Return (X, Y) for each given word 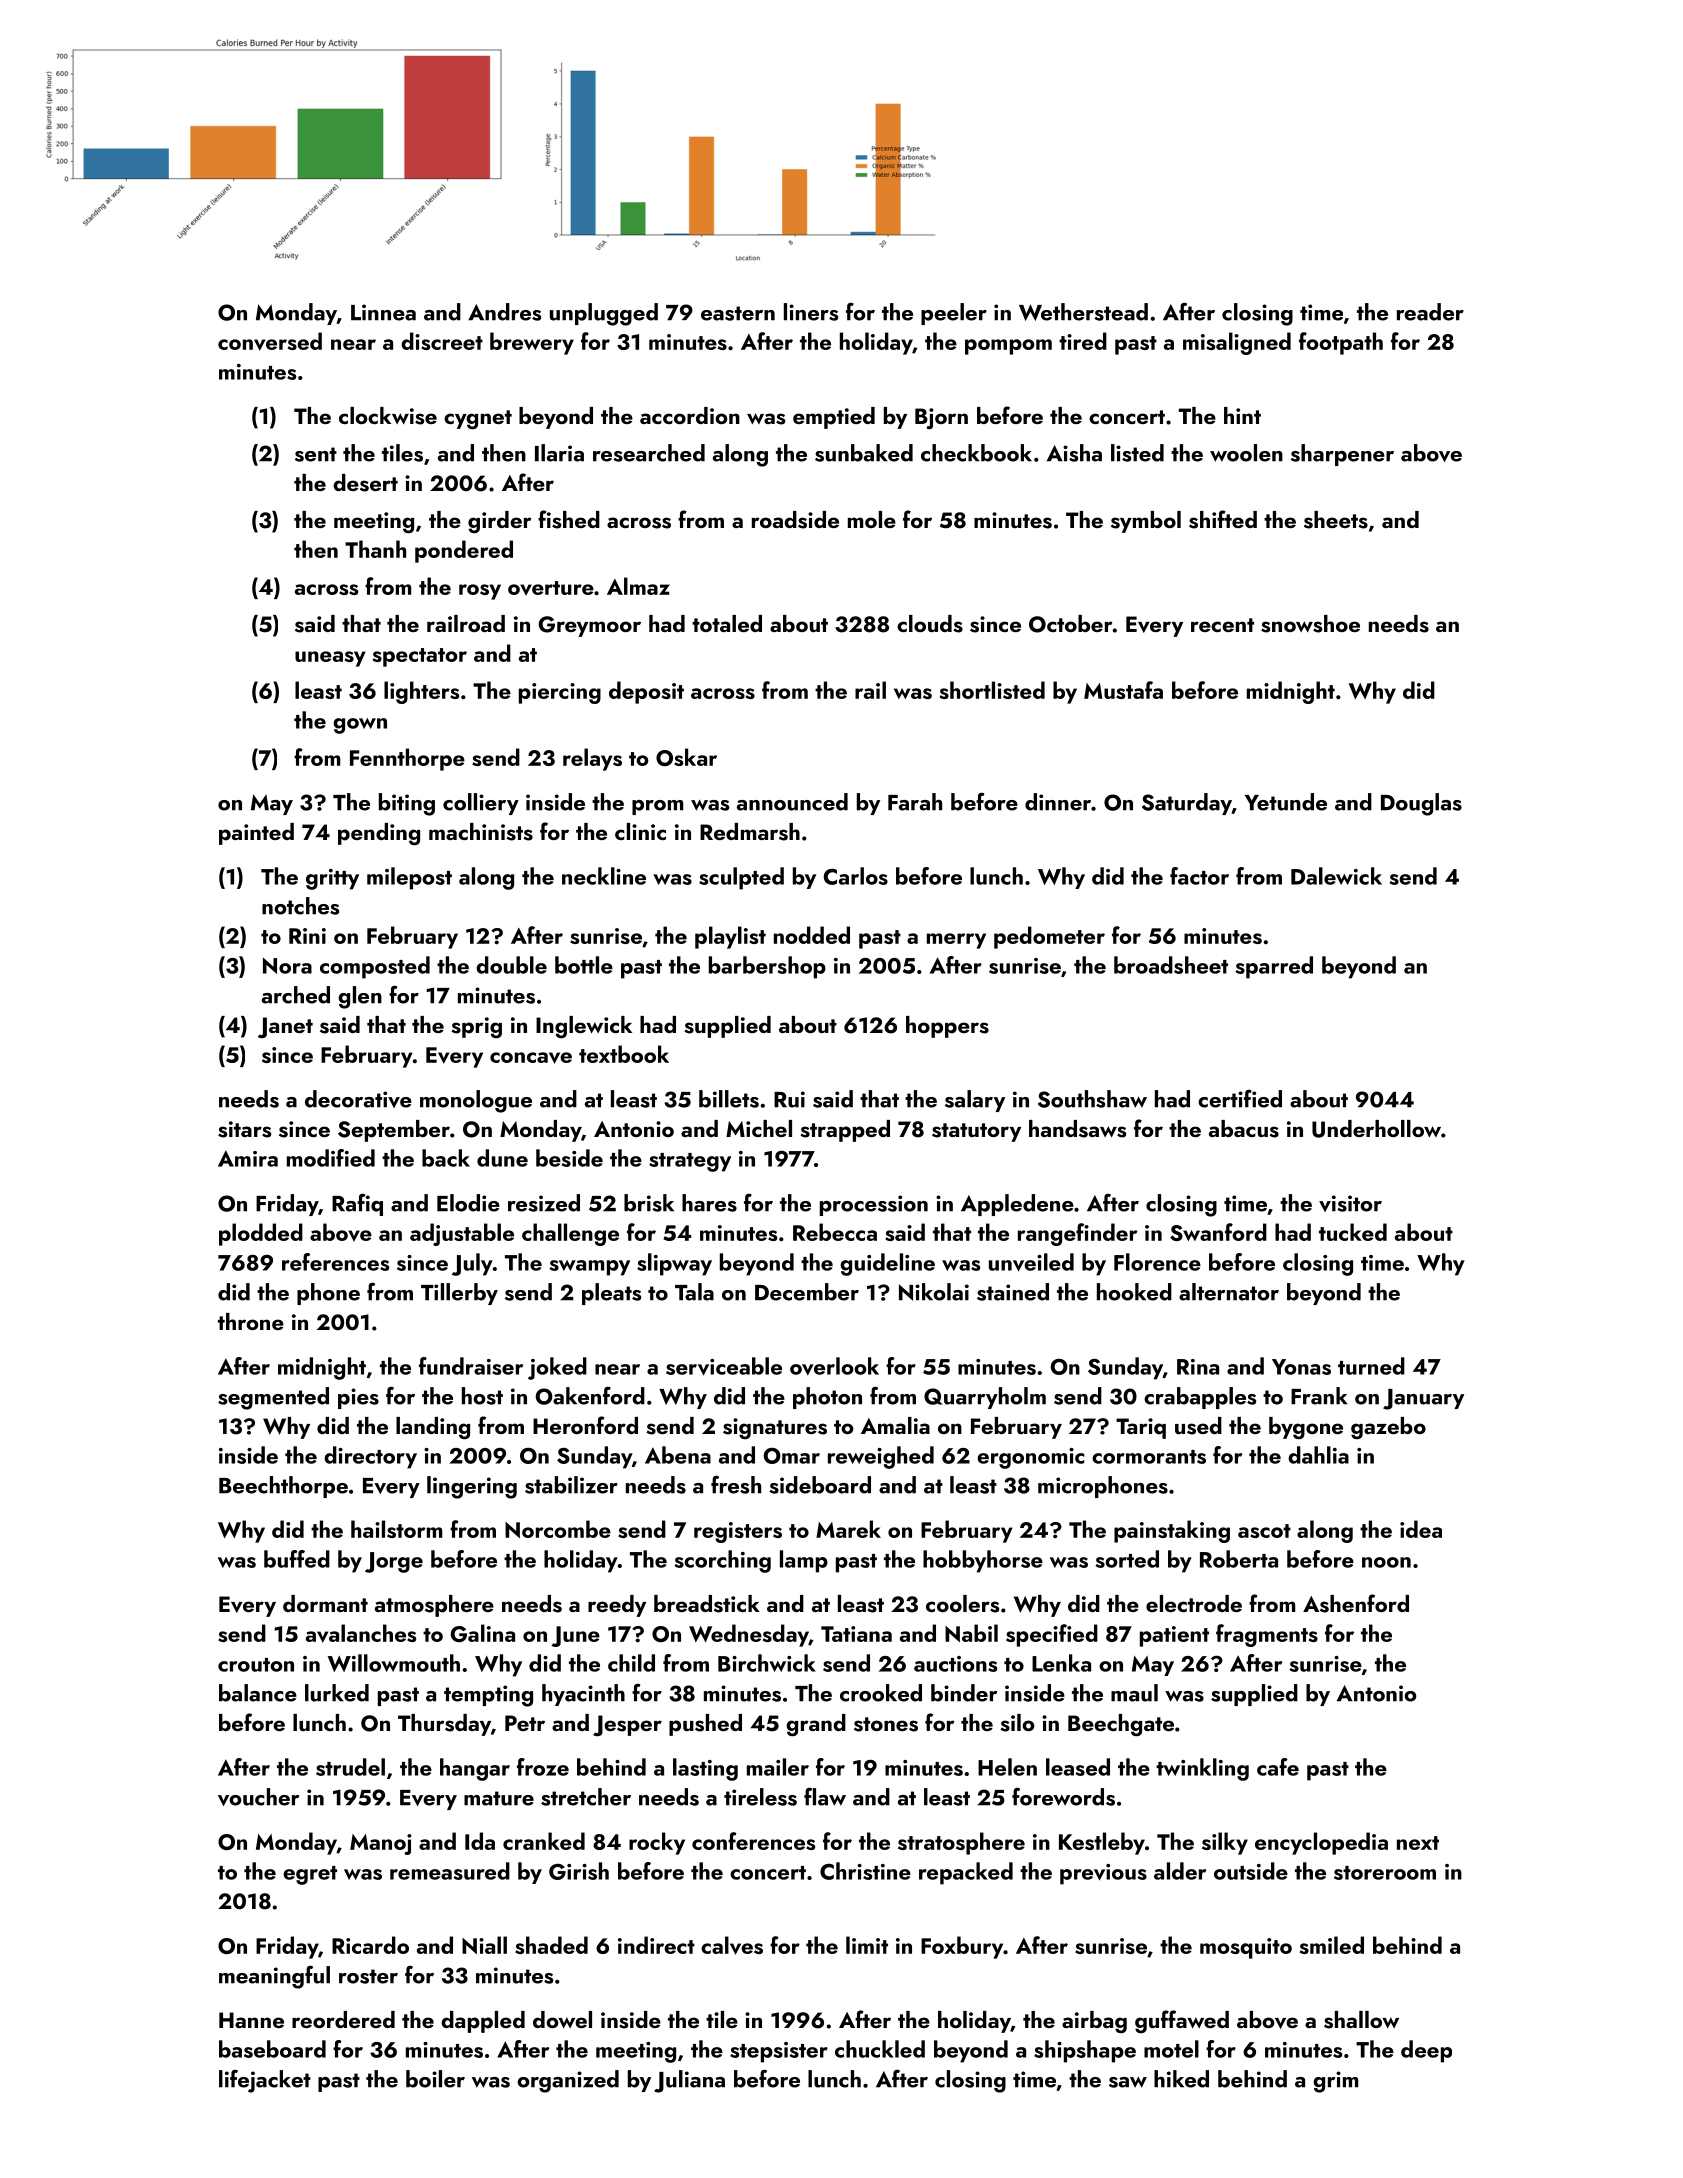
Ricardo (370, 1945)
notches (300, 906)
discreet (442, 341)
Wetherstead (1083, 312)
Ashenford (1356, 1603)
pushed (705, 1725)
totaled (727, 623)
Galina (483, 1633)
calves (732, 1945)
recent (1222, 625)
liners (811, 312)
